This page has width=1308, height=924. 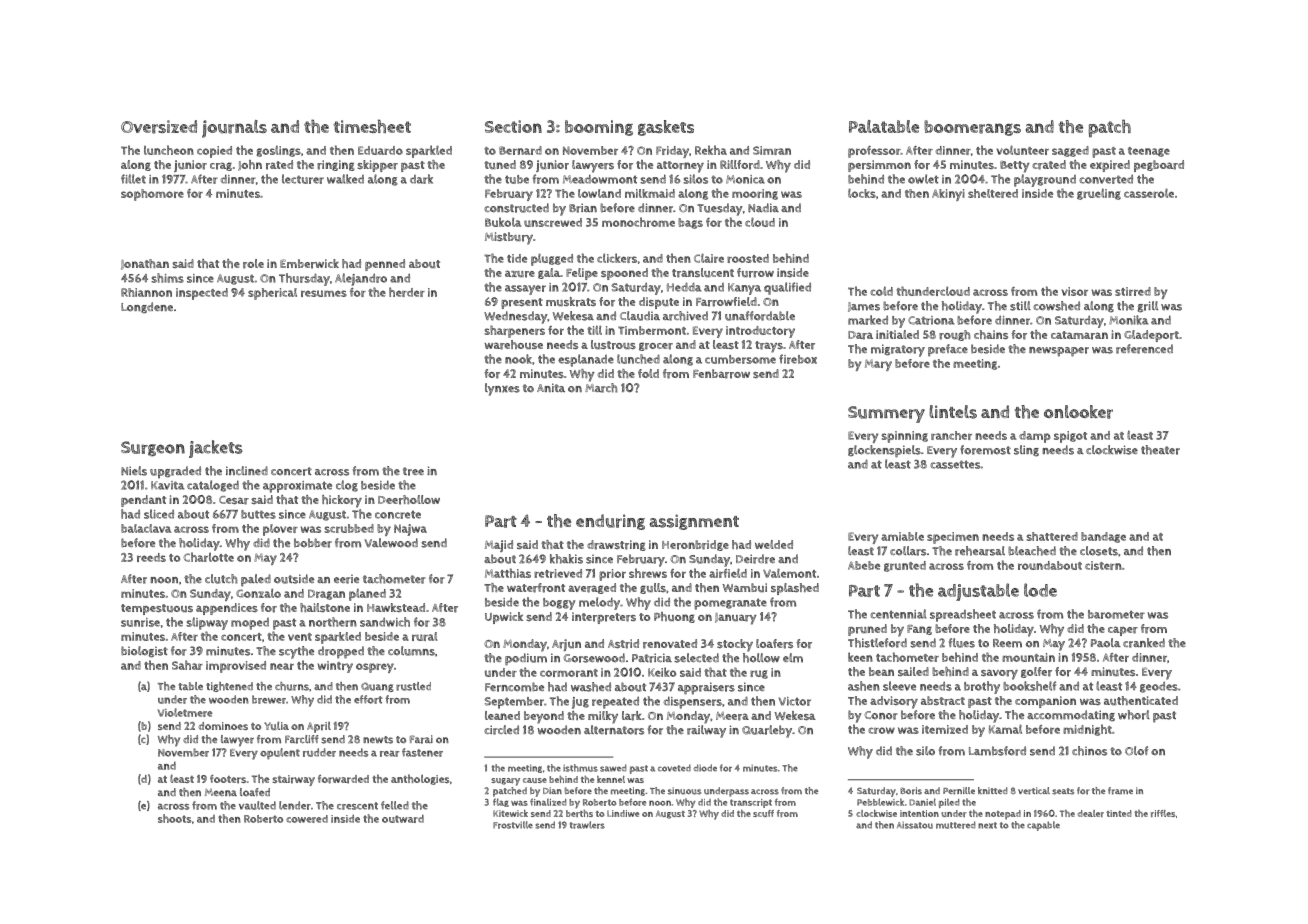 What do you see at coordinates (1103, 537) in the page?
I see `bandage` at bounding box center [1103, 537].
